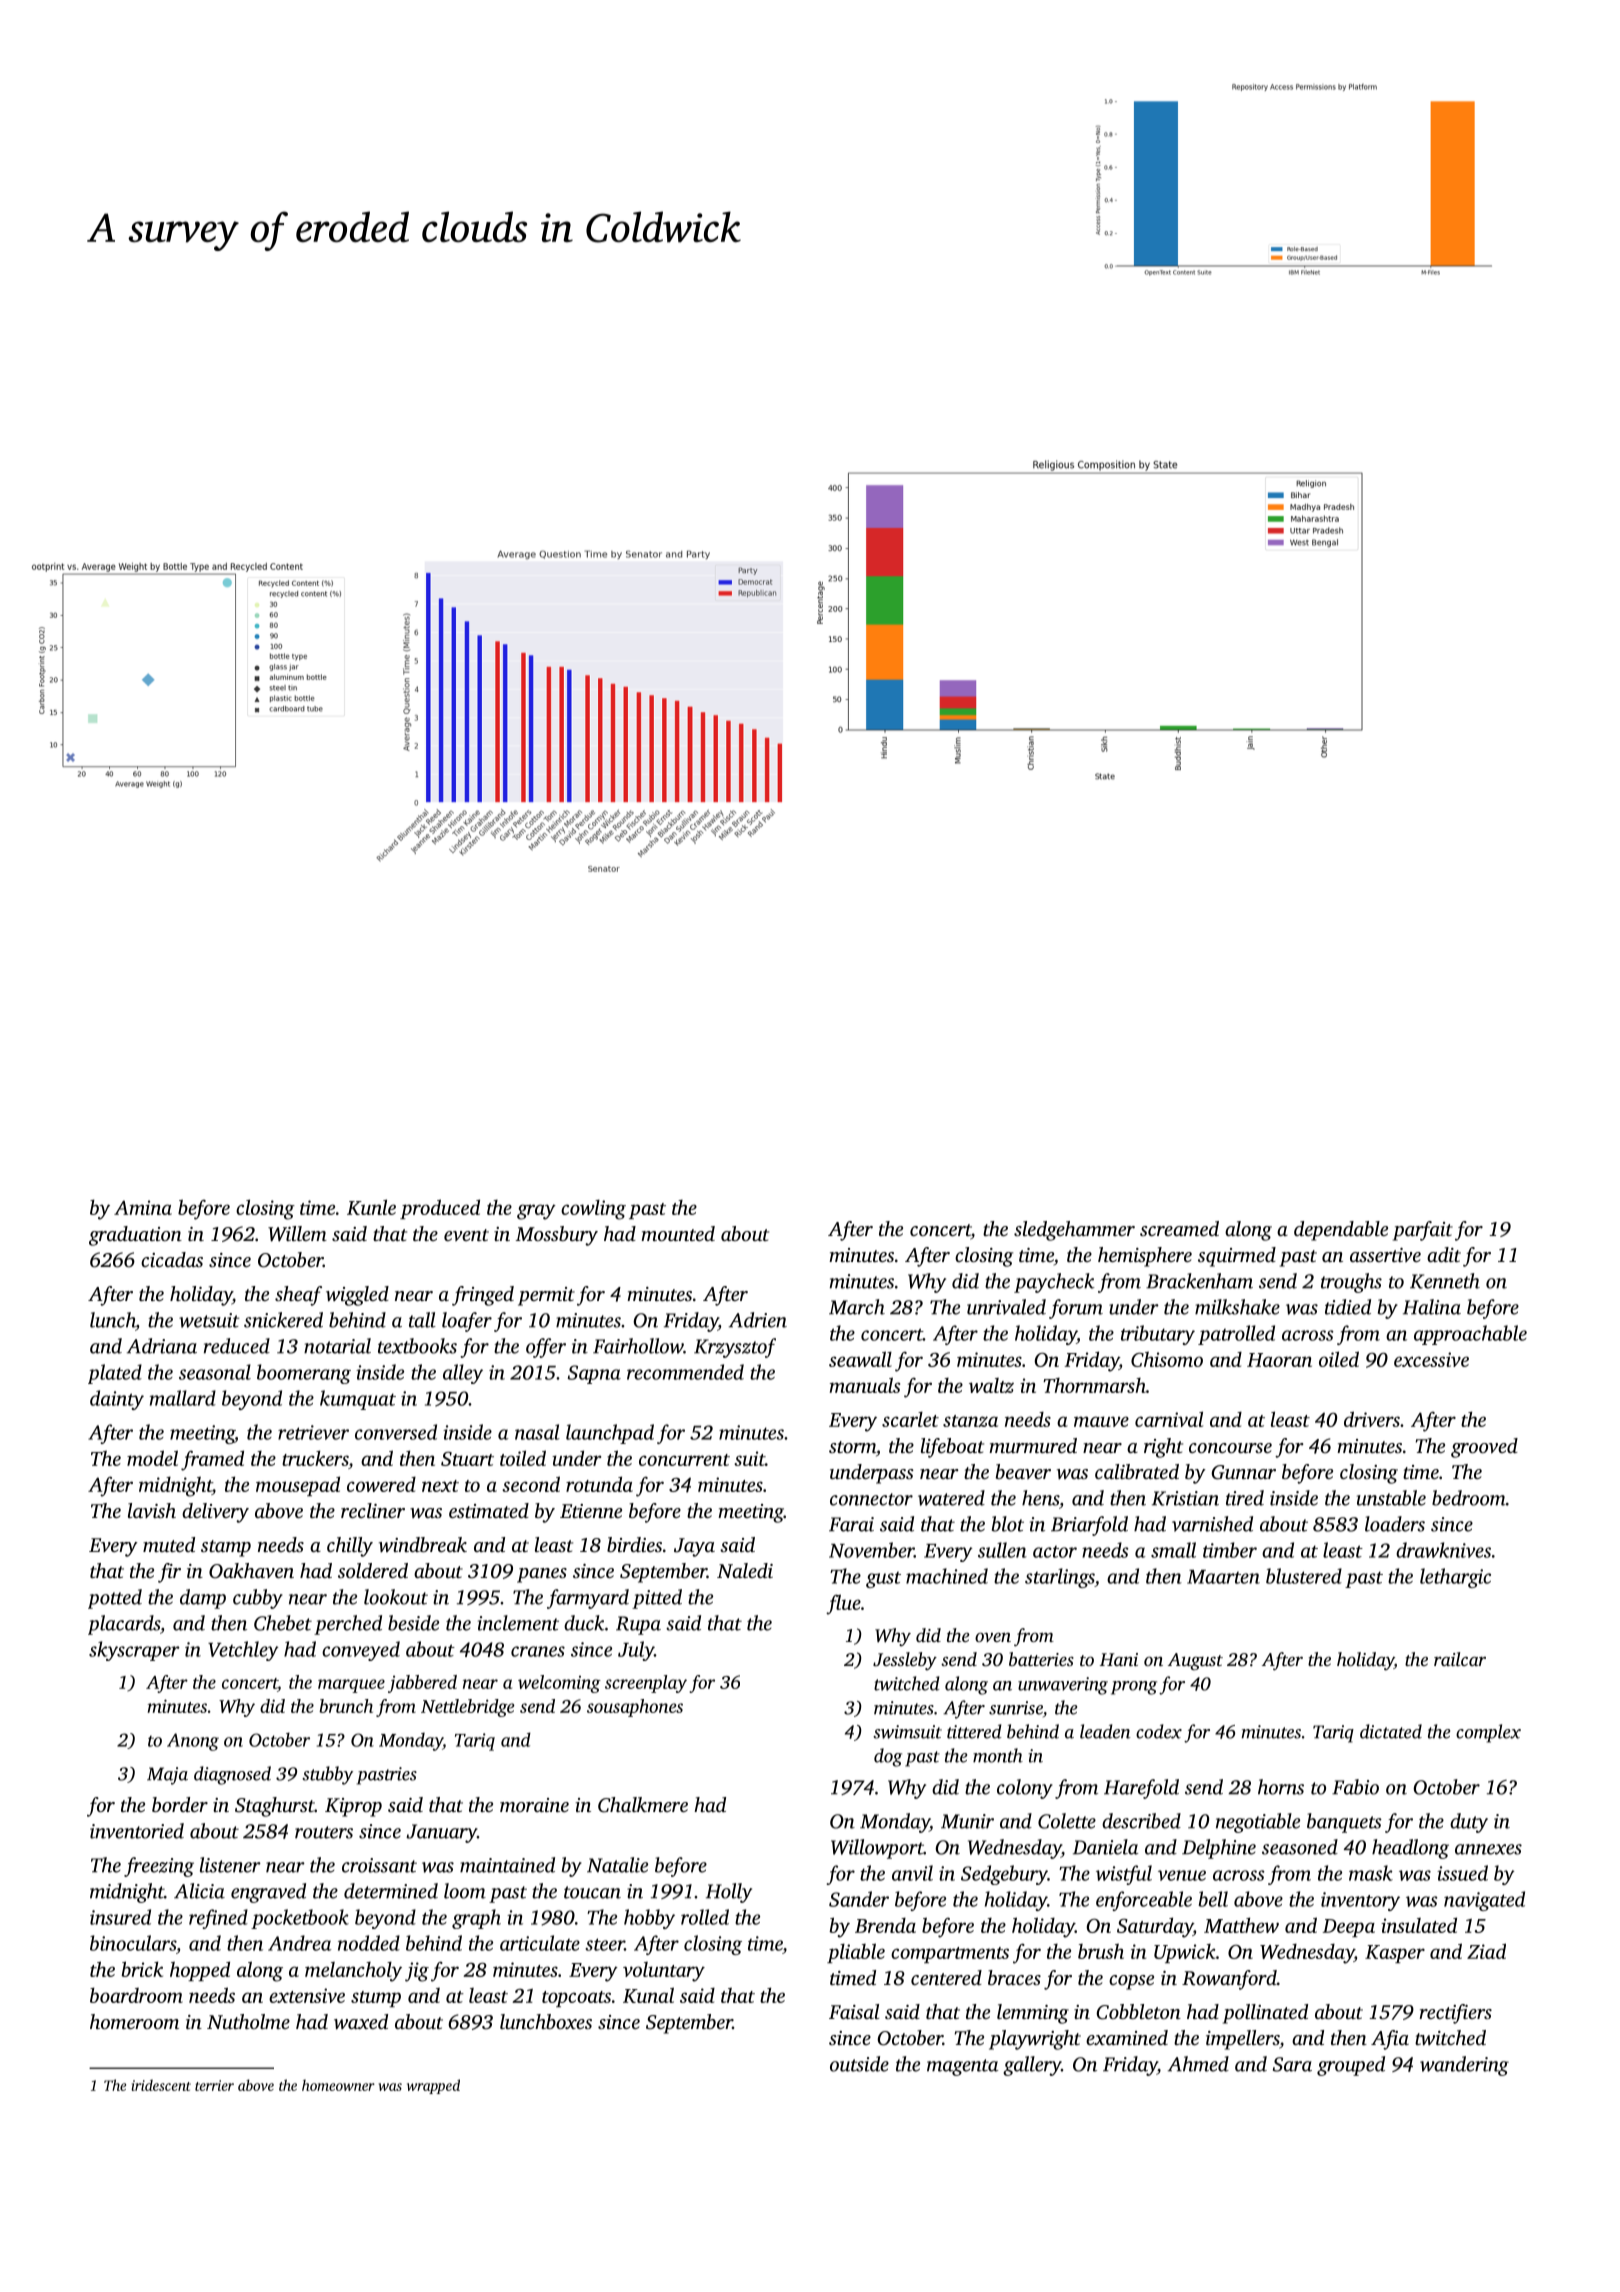 The width and height of the page is (1620, 2292). I want to click on homeowner, so click(338, 2085).
